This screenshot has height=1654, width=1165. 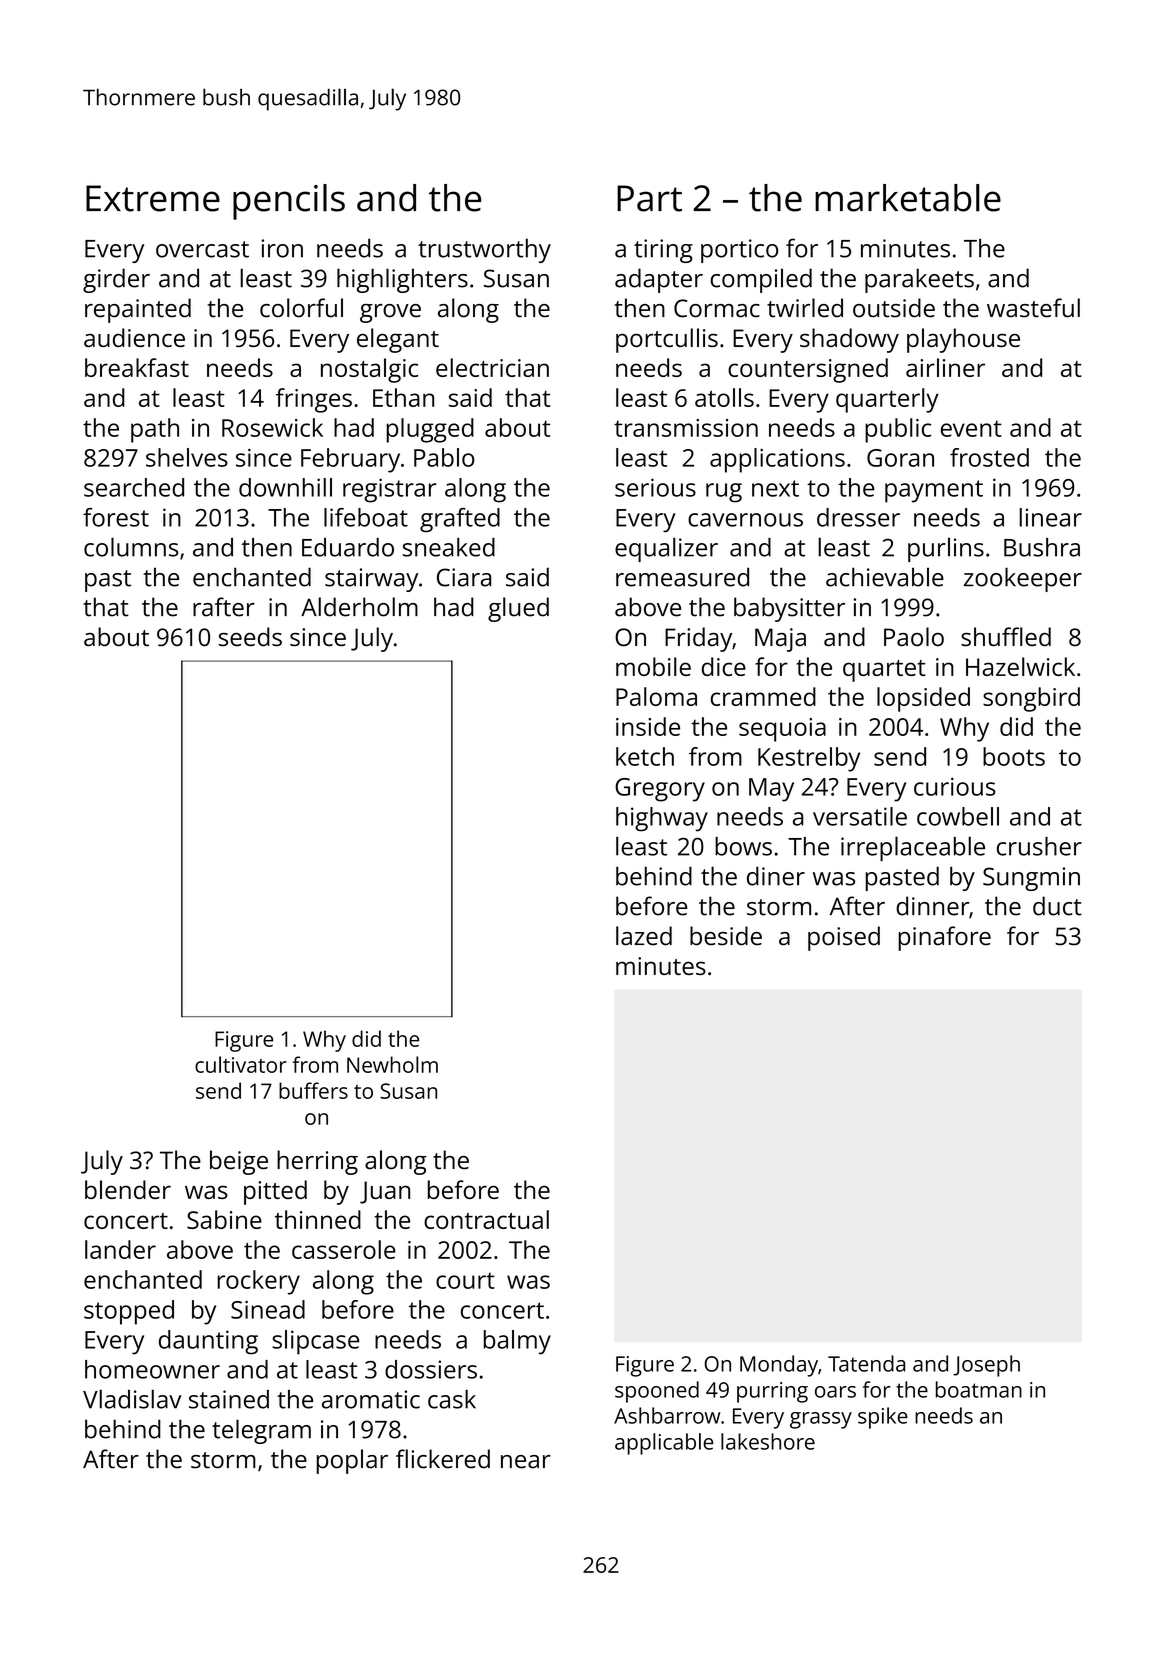 What do you see at coordinates (241, 1064) in the screenshot?
I see `cultivator` at bounding box center [241, 1064].
